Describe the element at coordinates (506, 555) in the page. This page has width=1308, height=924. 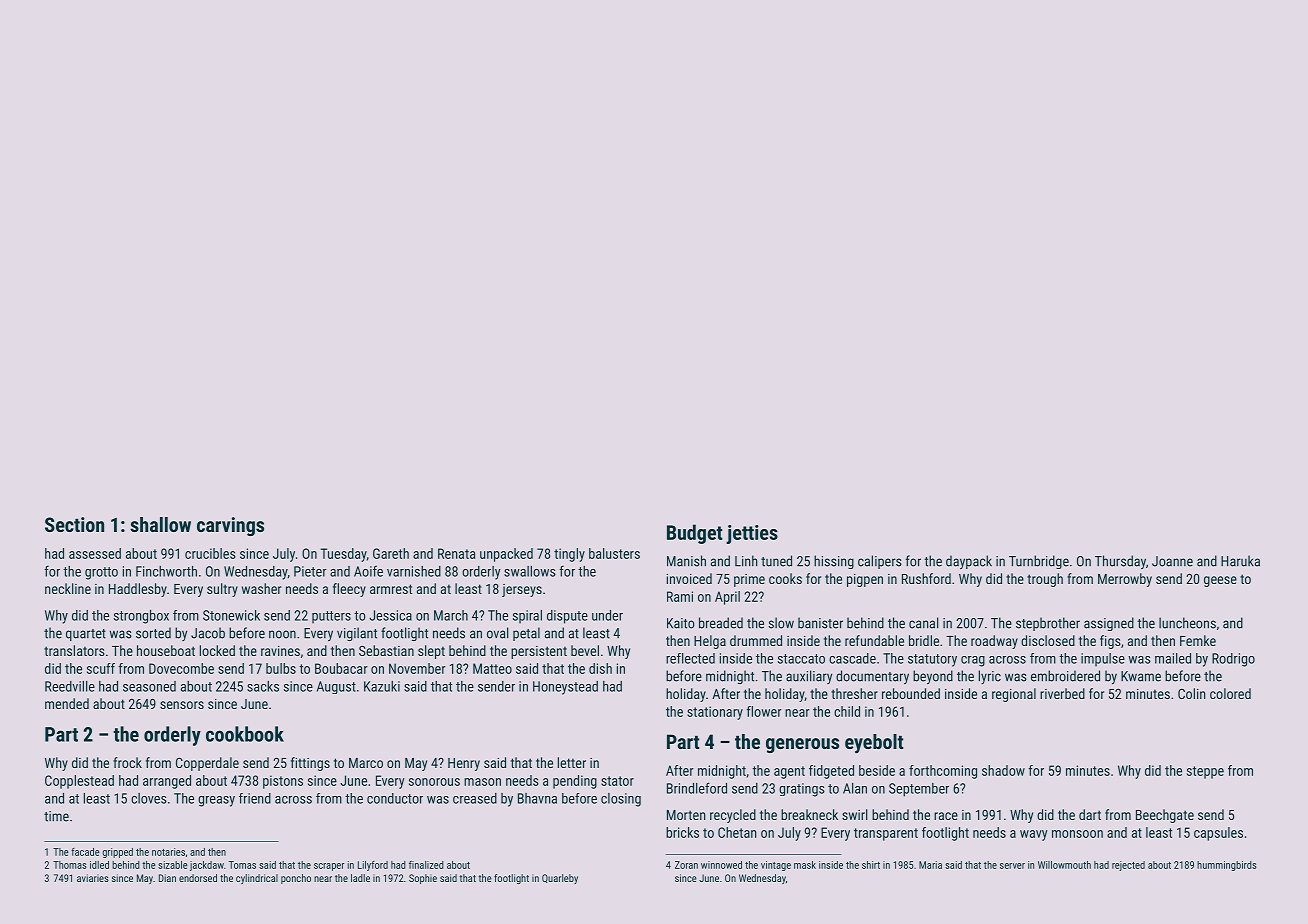
I see `unpacked` at that location.
